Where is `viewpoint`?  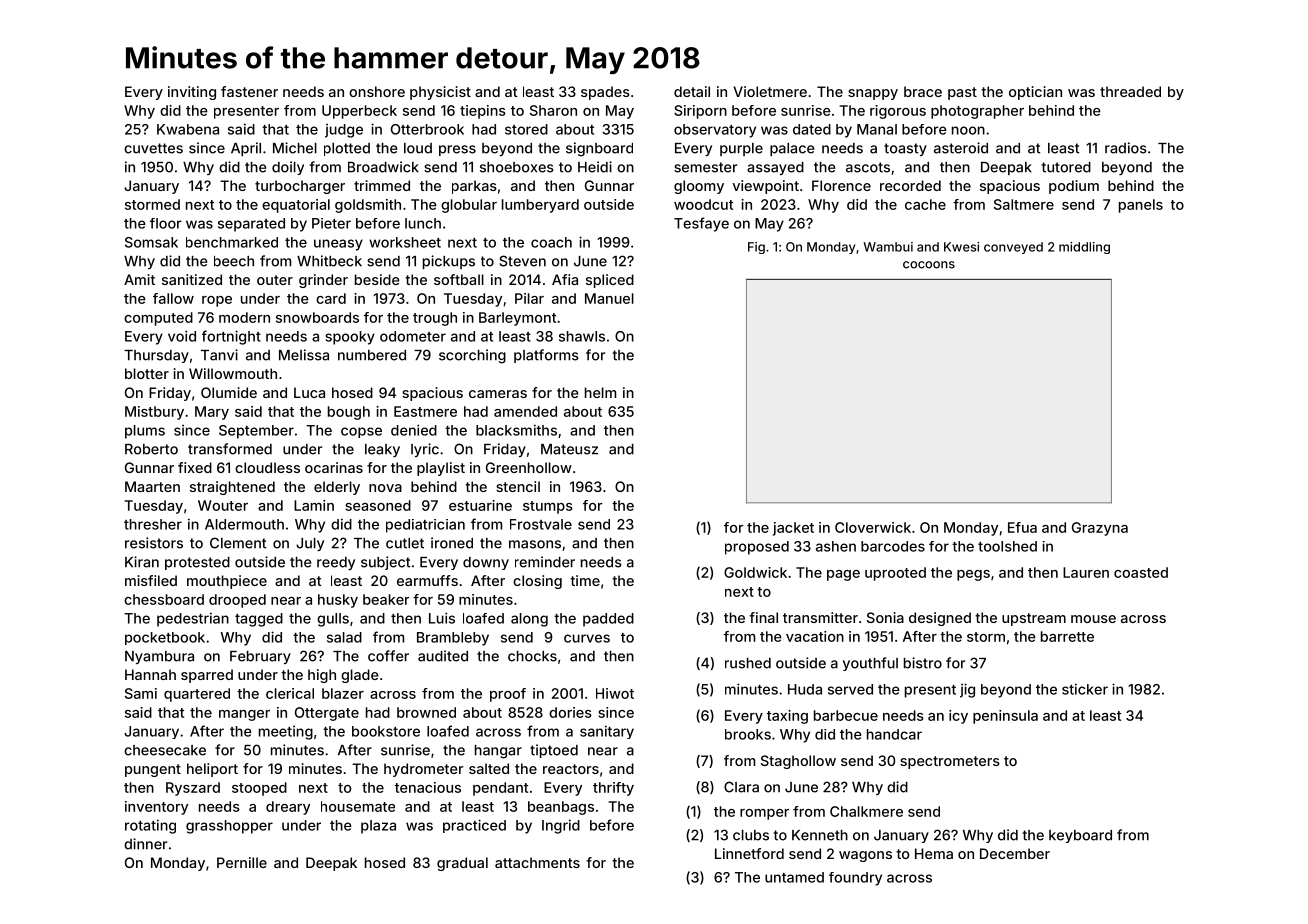
viewpoint is located at coordinates (766, 187).
